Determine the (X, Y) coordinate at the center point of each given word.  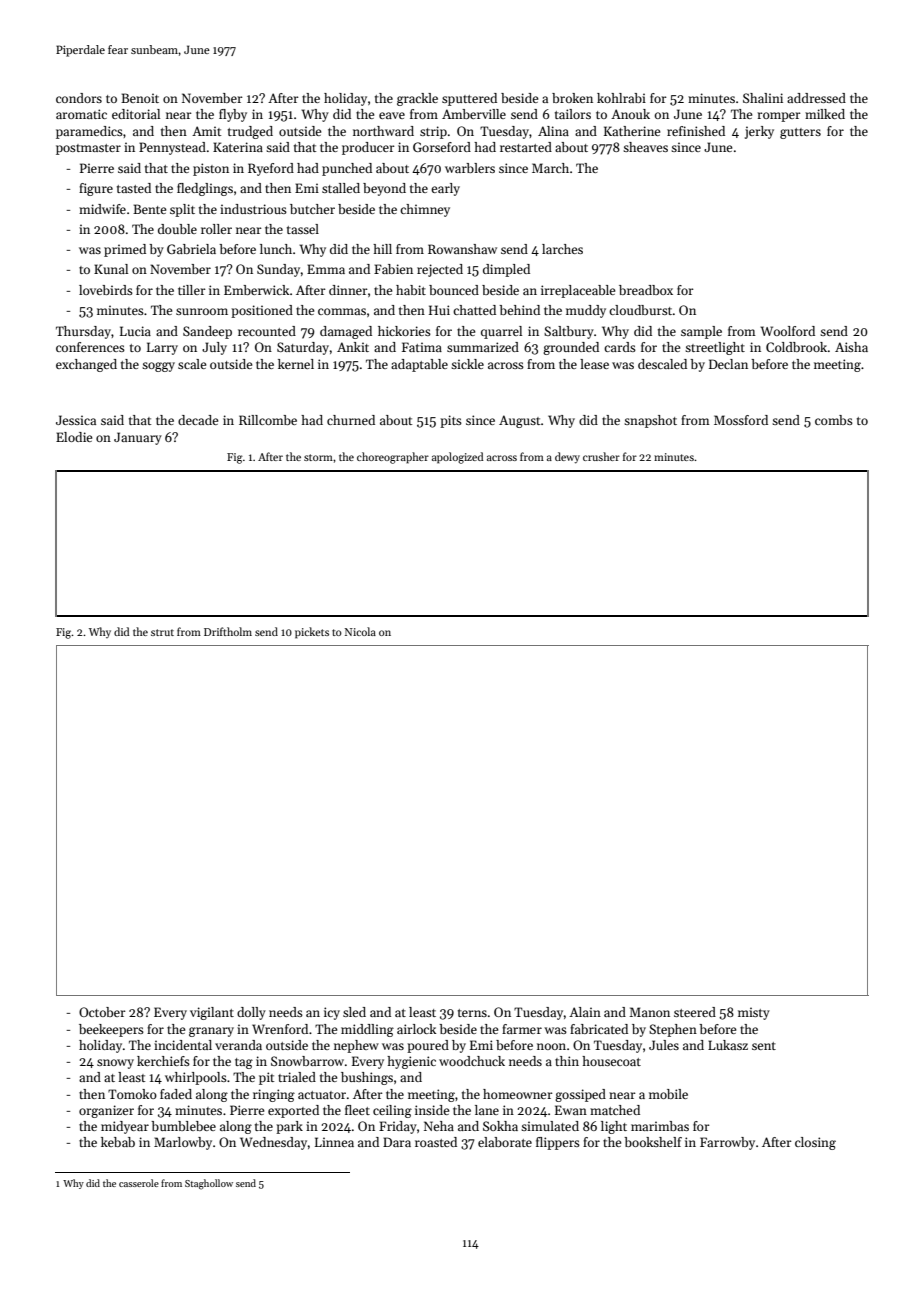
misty (754, 1013)
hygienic (411, 1062)
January (138, 438)
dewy (567, 458)
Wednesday (273, 1143)
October (102, 1012)
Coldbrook (797, 347)
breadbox (646, 290)
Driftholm (228, 631)
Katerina (238, 147)
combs (834, 420)
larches (562, 249)
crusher (601, 456)
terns (472, 1013)
